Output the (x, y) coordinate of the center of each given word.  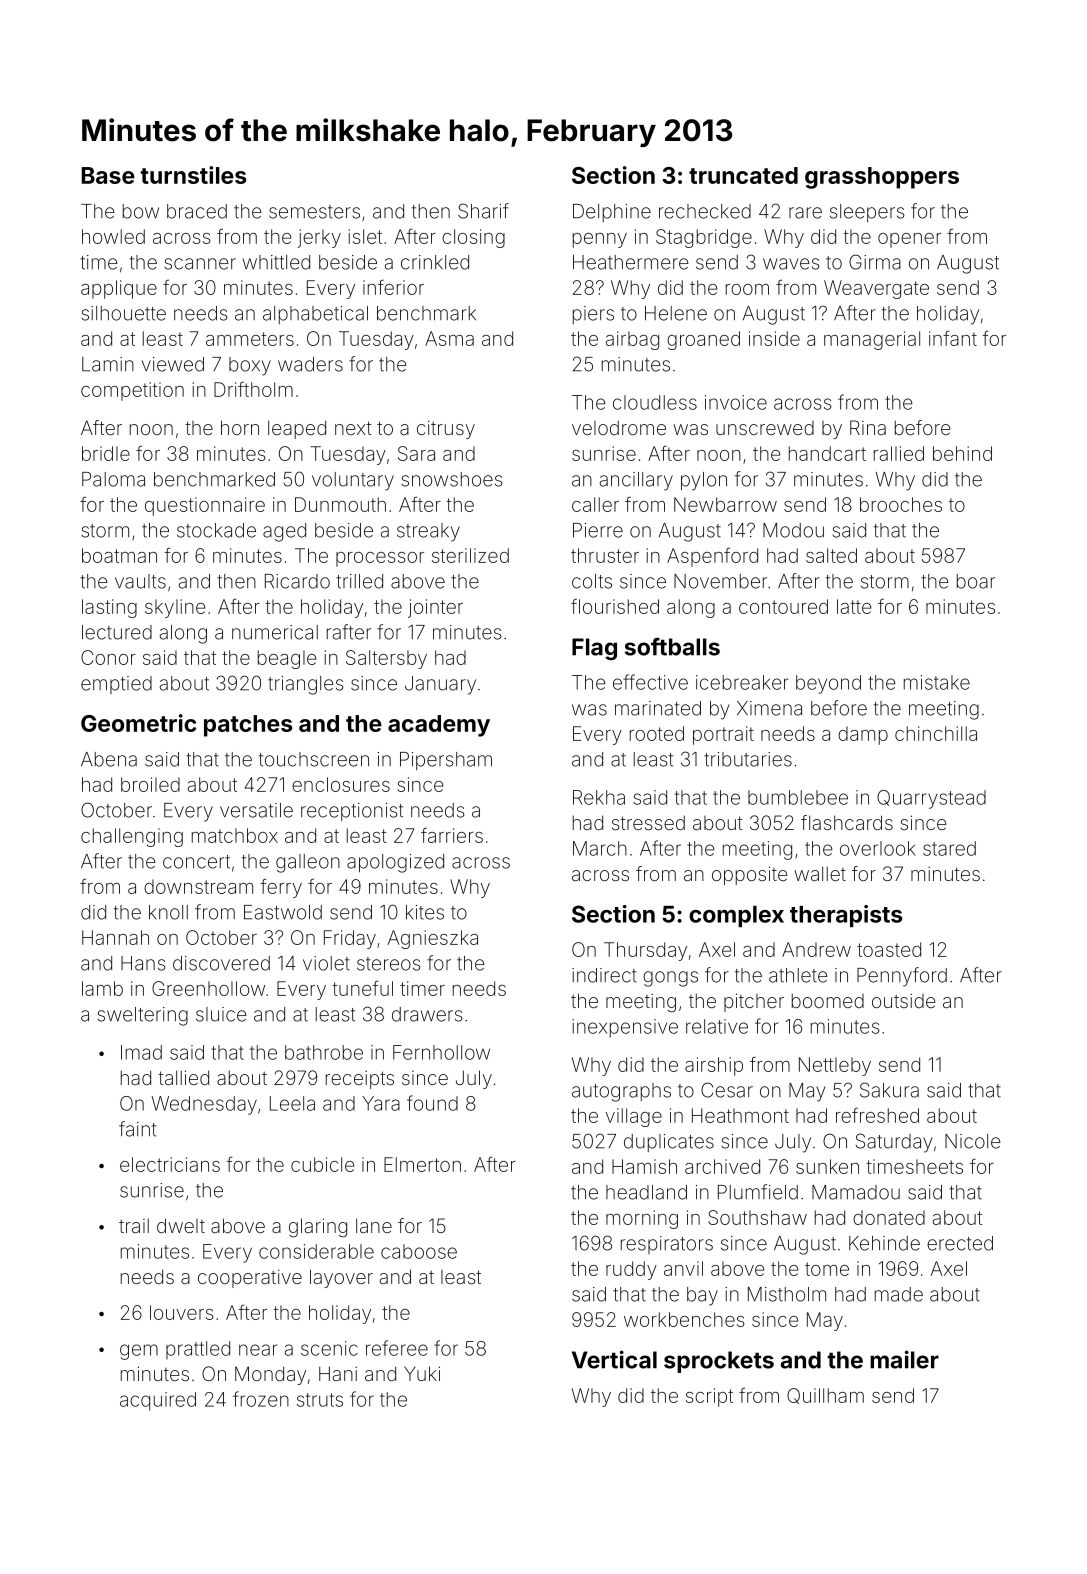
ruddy (631, 1270)
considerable (316, 1251)
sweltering (142, 1016)
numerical (275, 632)
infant (953, 338)
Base (108, 175)
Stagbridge (704, 238)
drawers (427, 1014)
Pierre (598, 530)
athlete (798, 975)
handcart (827, 453)
